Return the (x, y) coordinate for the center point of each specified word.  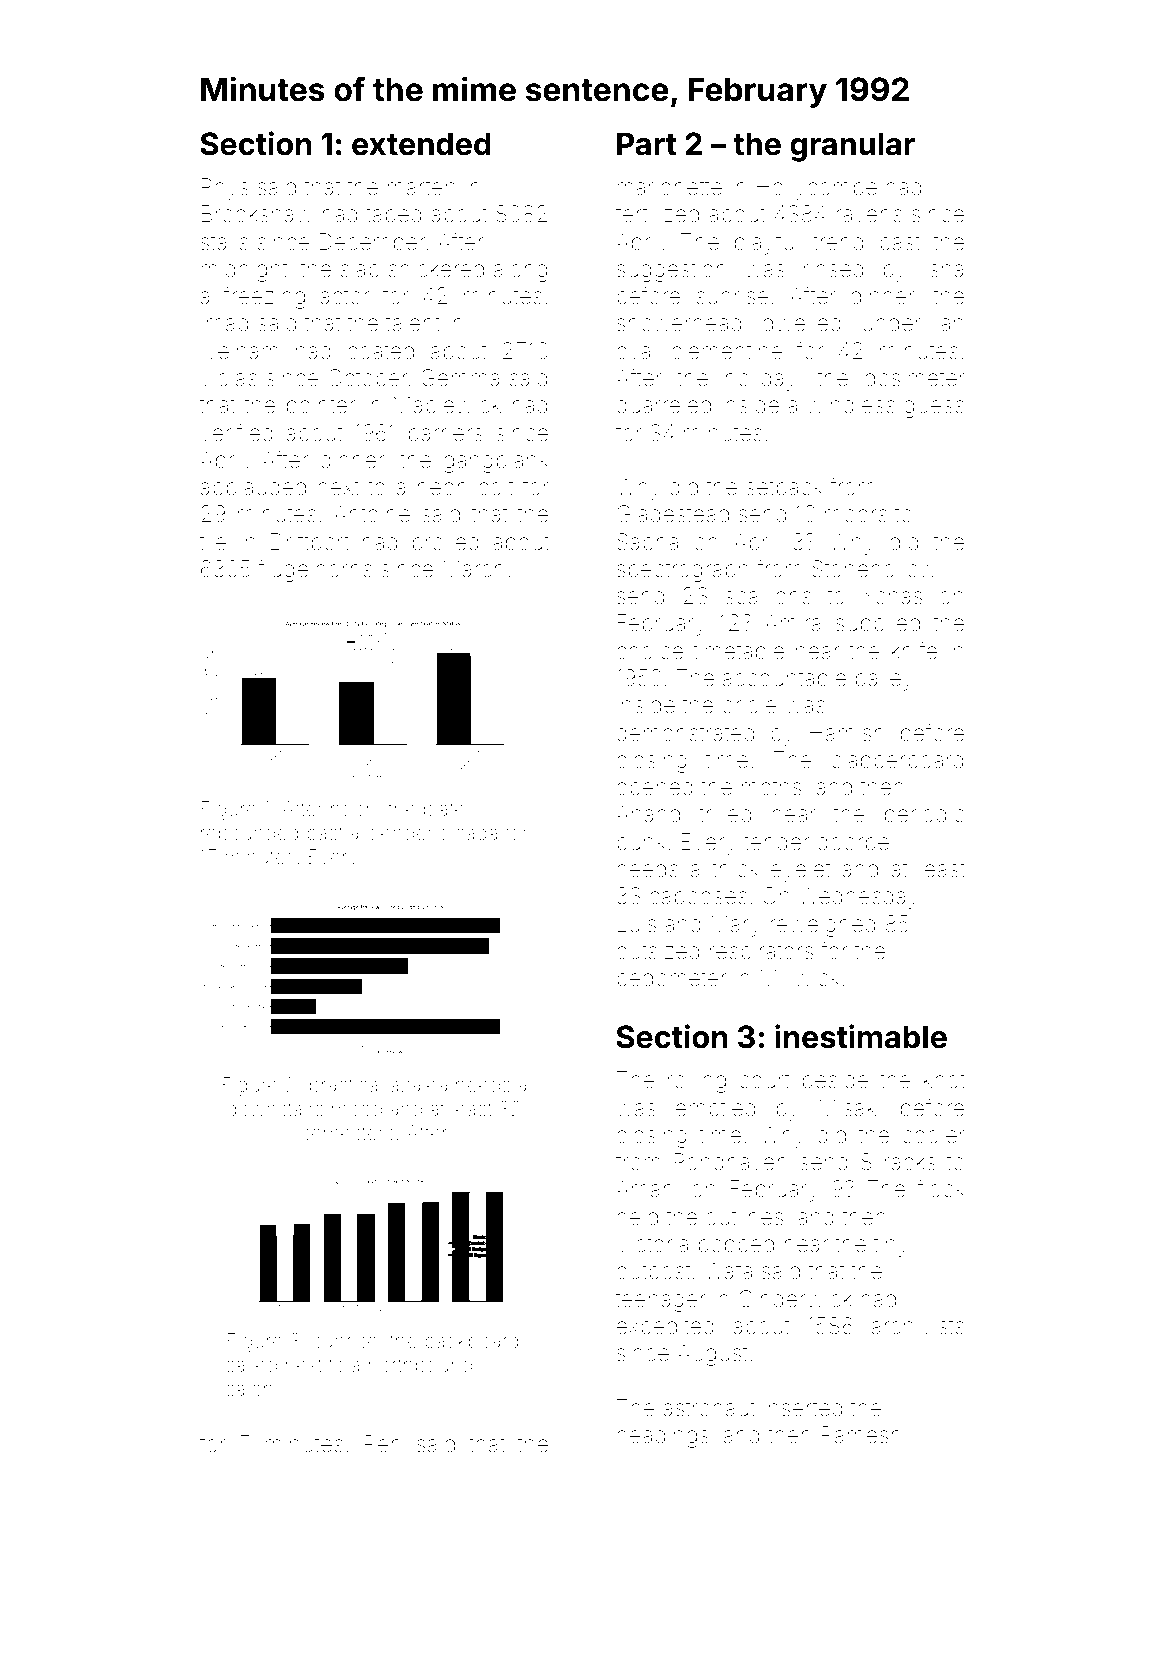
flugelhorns (315, 570)
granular (852, 147)
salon (250, 1388)
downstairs (275, 1108)
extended (421, 144)
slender (399, 832)
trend (838, 242)
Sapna (647, 544)
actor (344, 297)
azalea (419, 1084)
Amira (793, 623)
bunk (641, 842)
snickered (436, 269)
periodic (924, 816)
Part (647, 144)
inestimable (861, 1036)
